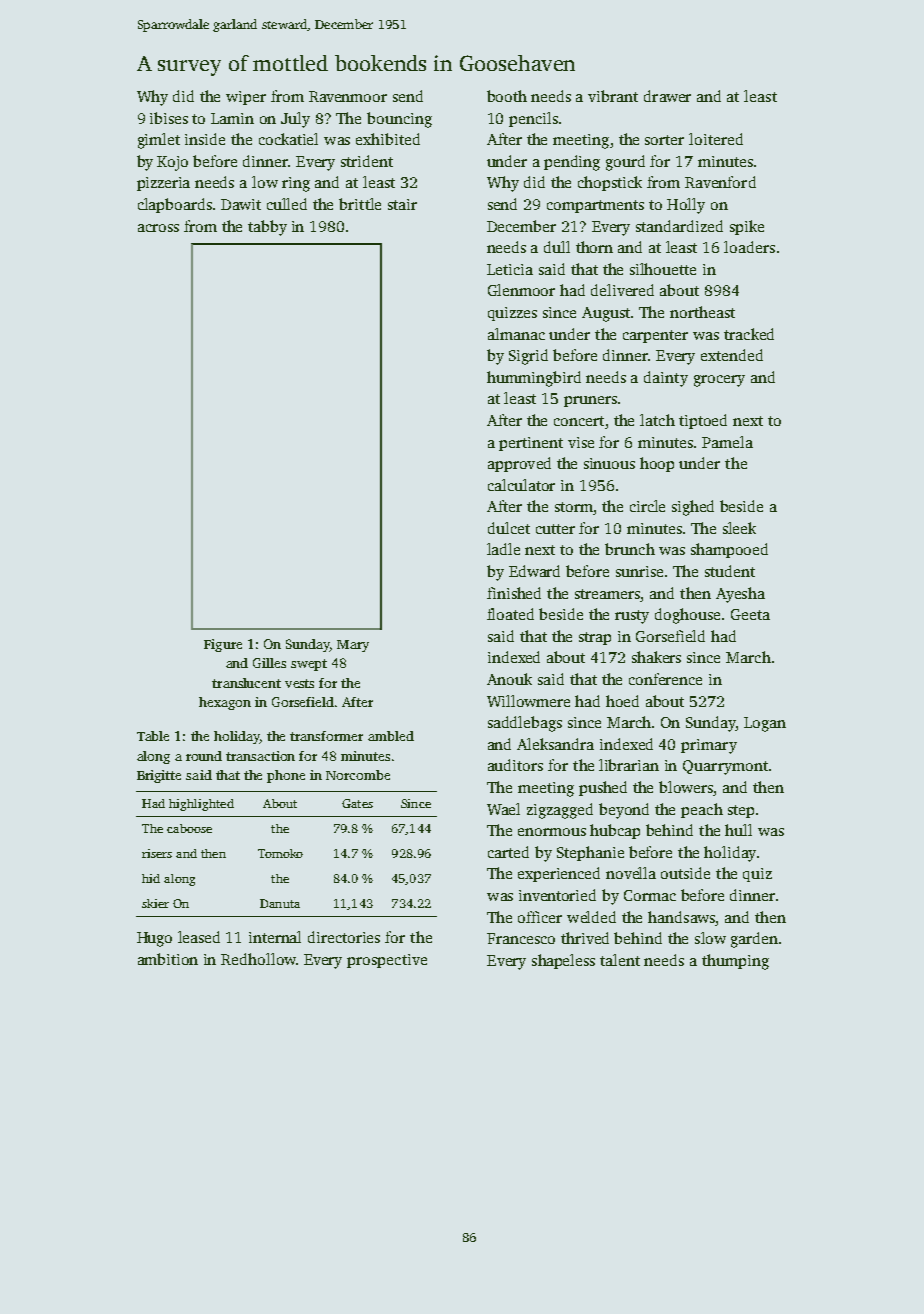 The image size is (924, 1314). What do you see at coordinates (630, 549) in the screenshot?
I see `brunch` at bounding box center [630, 549].
